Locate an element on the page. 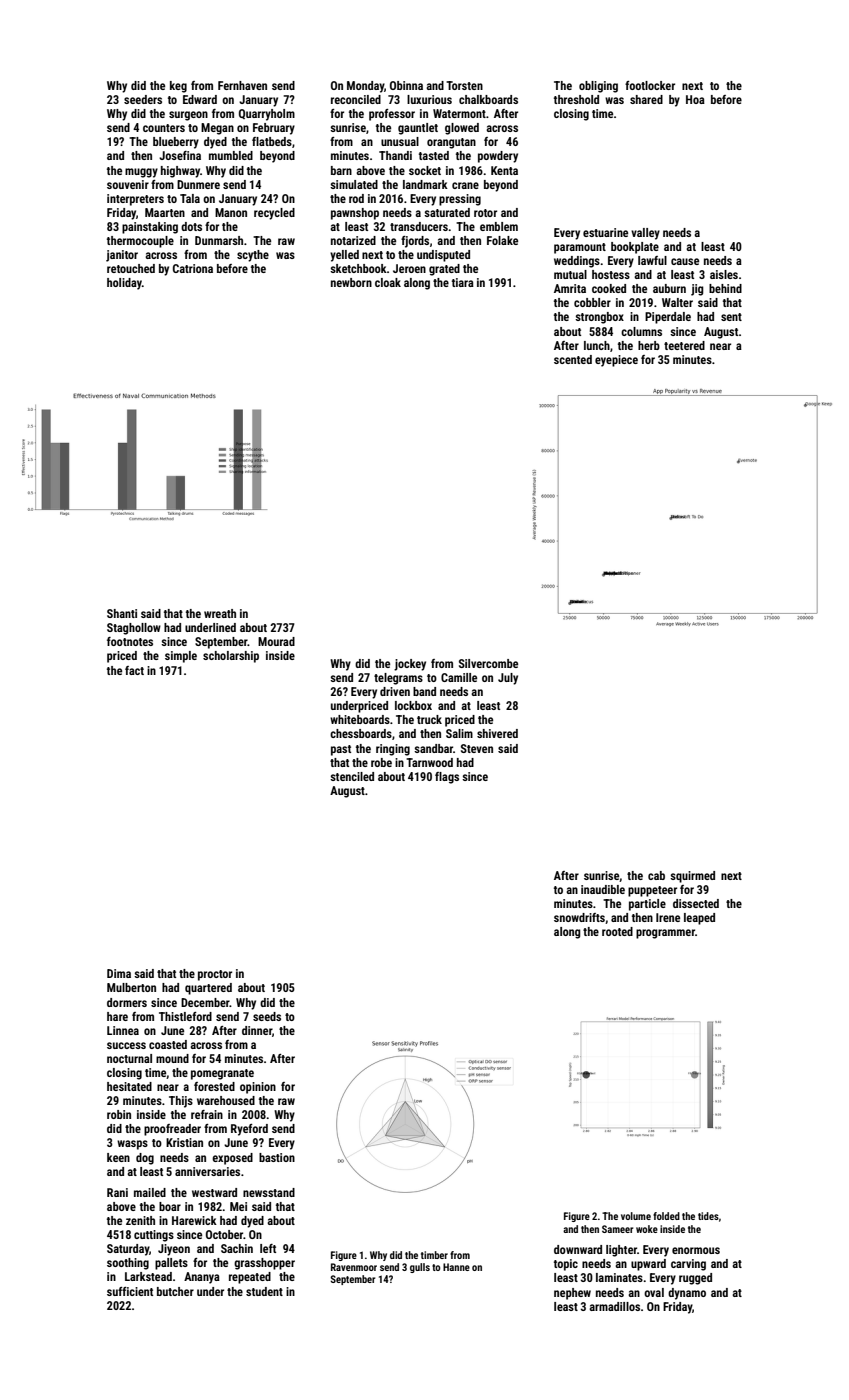 The image size is (849, 1400). anniversaries is located at coordinates (207, 1171).
